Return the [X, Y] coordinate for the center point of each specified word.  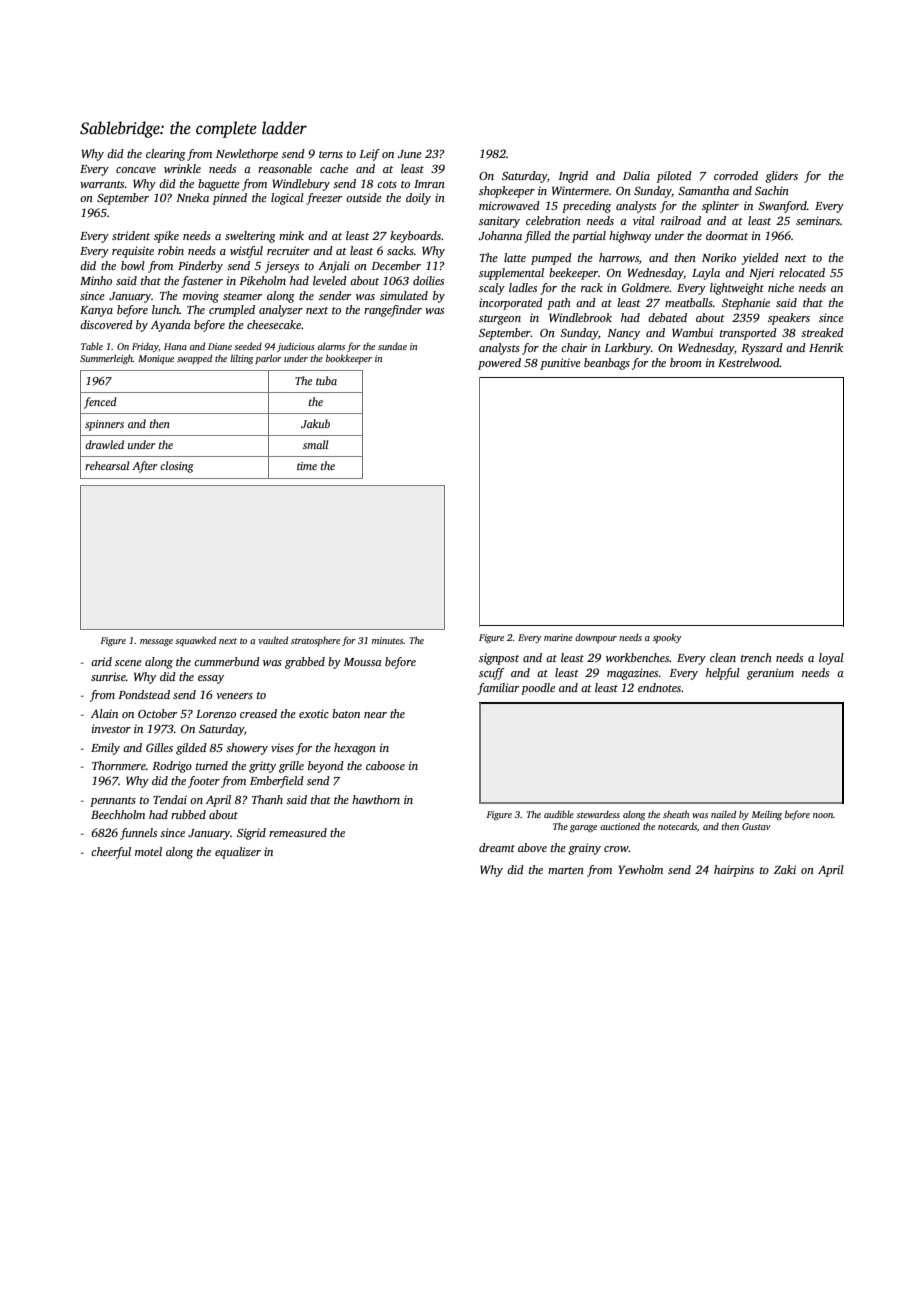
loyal [831, 659]
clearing [166, 155]
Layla [706, 274]
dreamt [497, 847]
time [307, 466]
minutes [387, 640]
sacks [400, 250]
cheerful [111, 853]
